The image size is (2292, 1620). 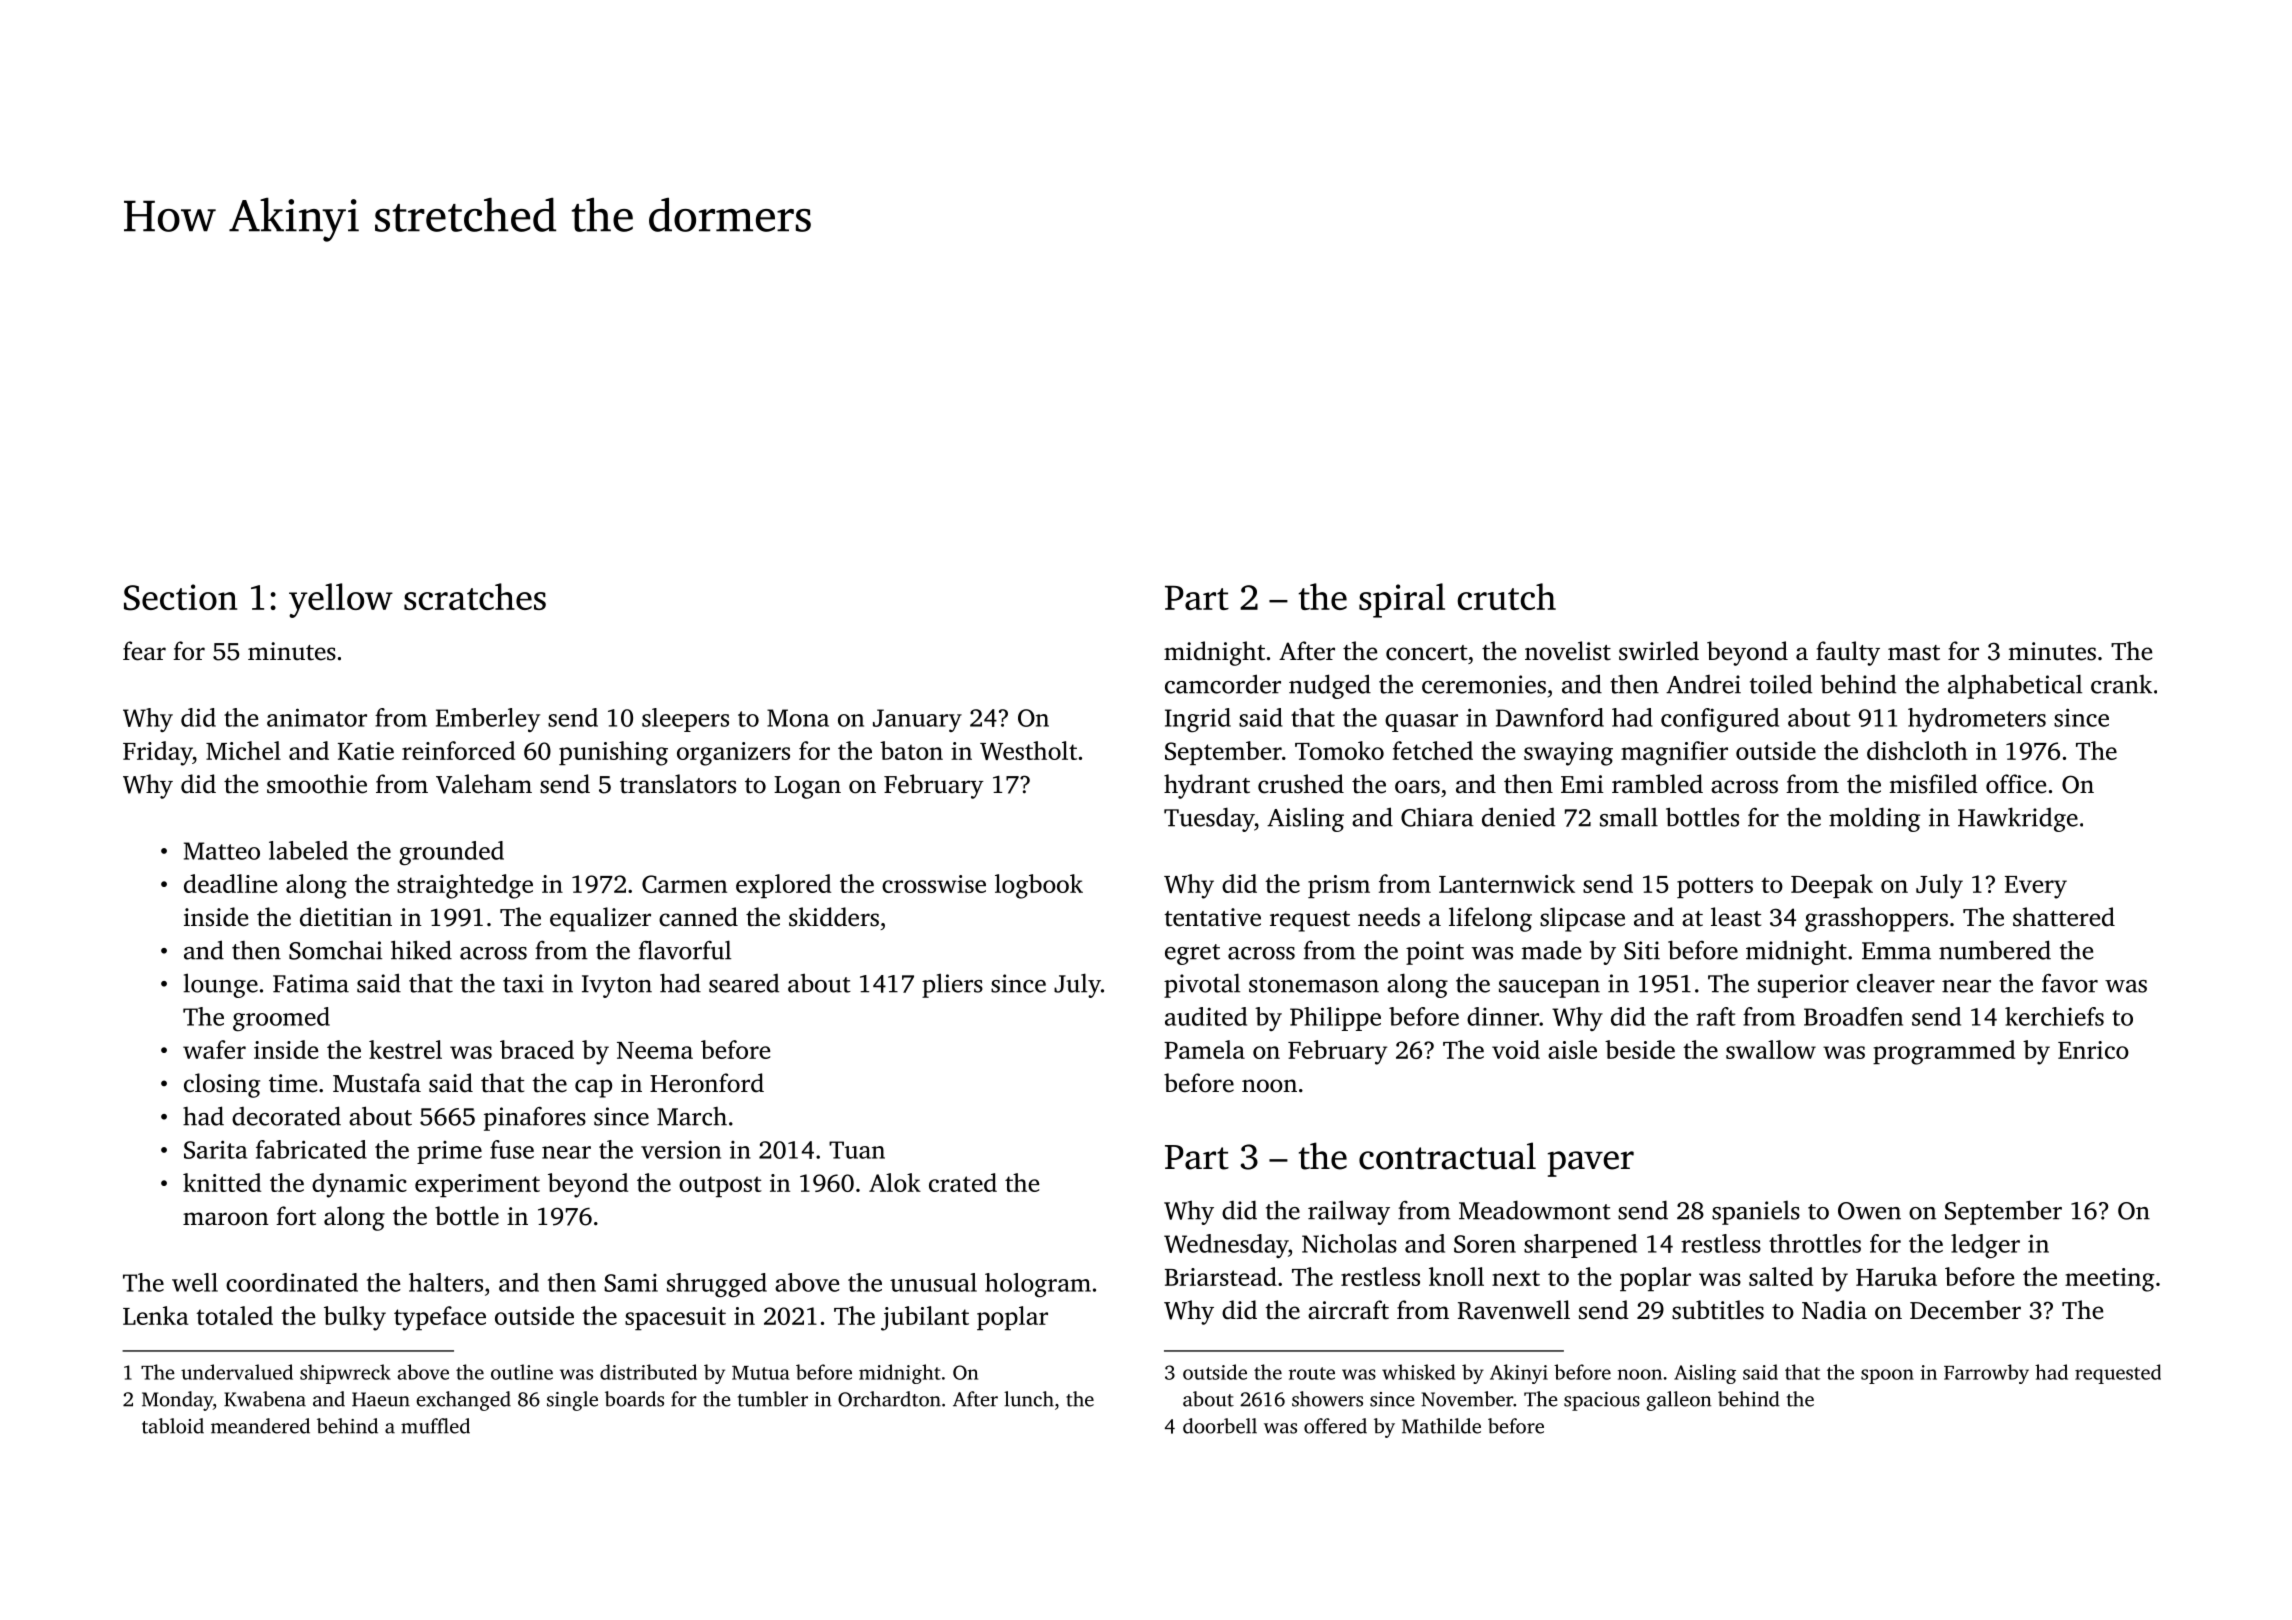 I want to click on explored, so click(x=783, y=886).
